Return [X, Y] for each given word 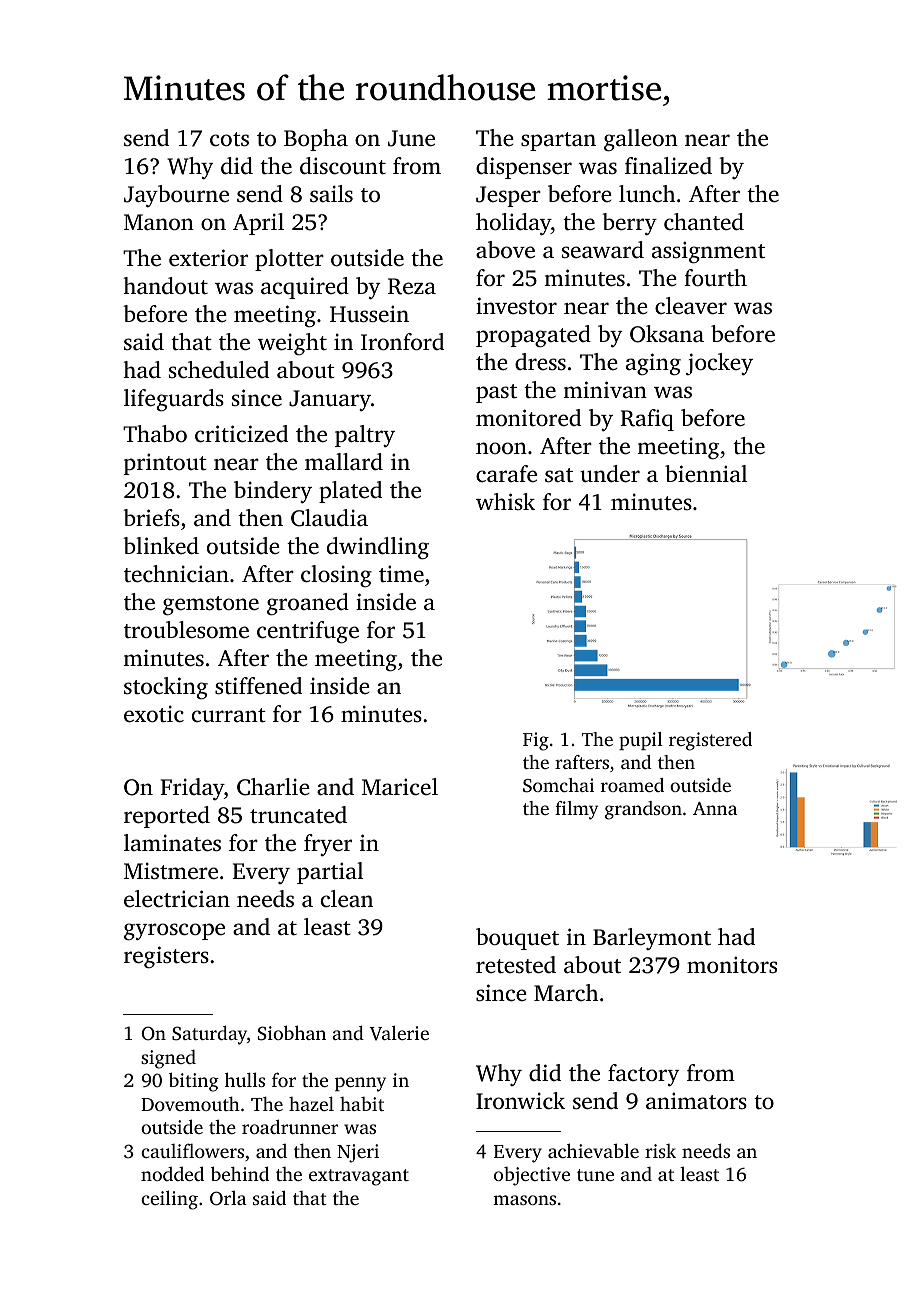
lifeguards [174, 400]
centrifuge [308, 632]
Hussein [369, 314]
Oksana [667, 334]
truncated [298, 815]
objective [532, 1176]
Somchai [558, 785]
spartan [558, 141]
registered [710, 741]
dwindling [378, 548]
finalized [668, 166]
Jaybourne [176, 196]
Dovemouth [190, 1103]
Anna [715, 808]
